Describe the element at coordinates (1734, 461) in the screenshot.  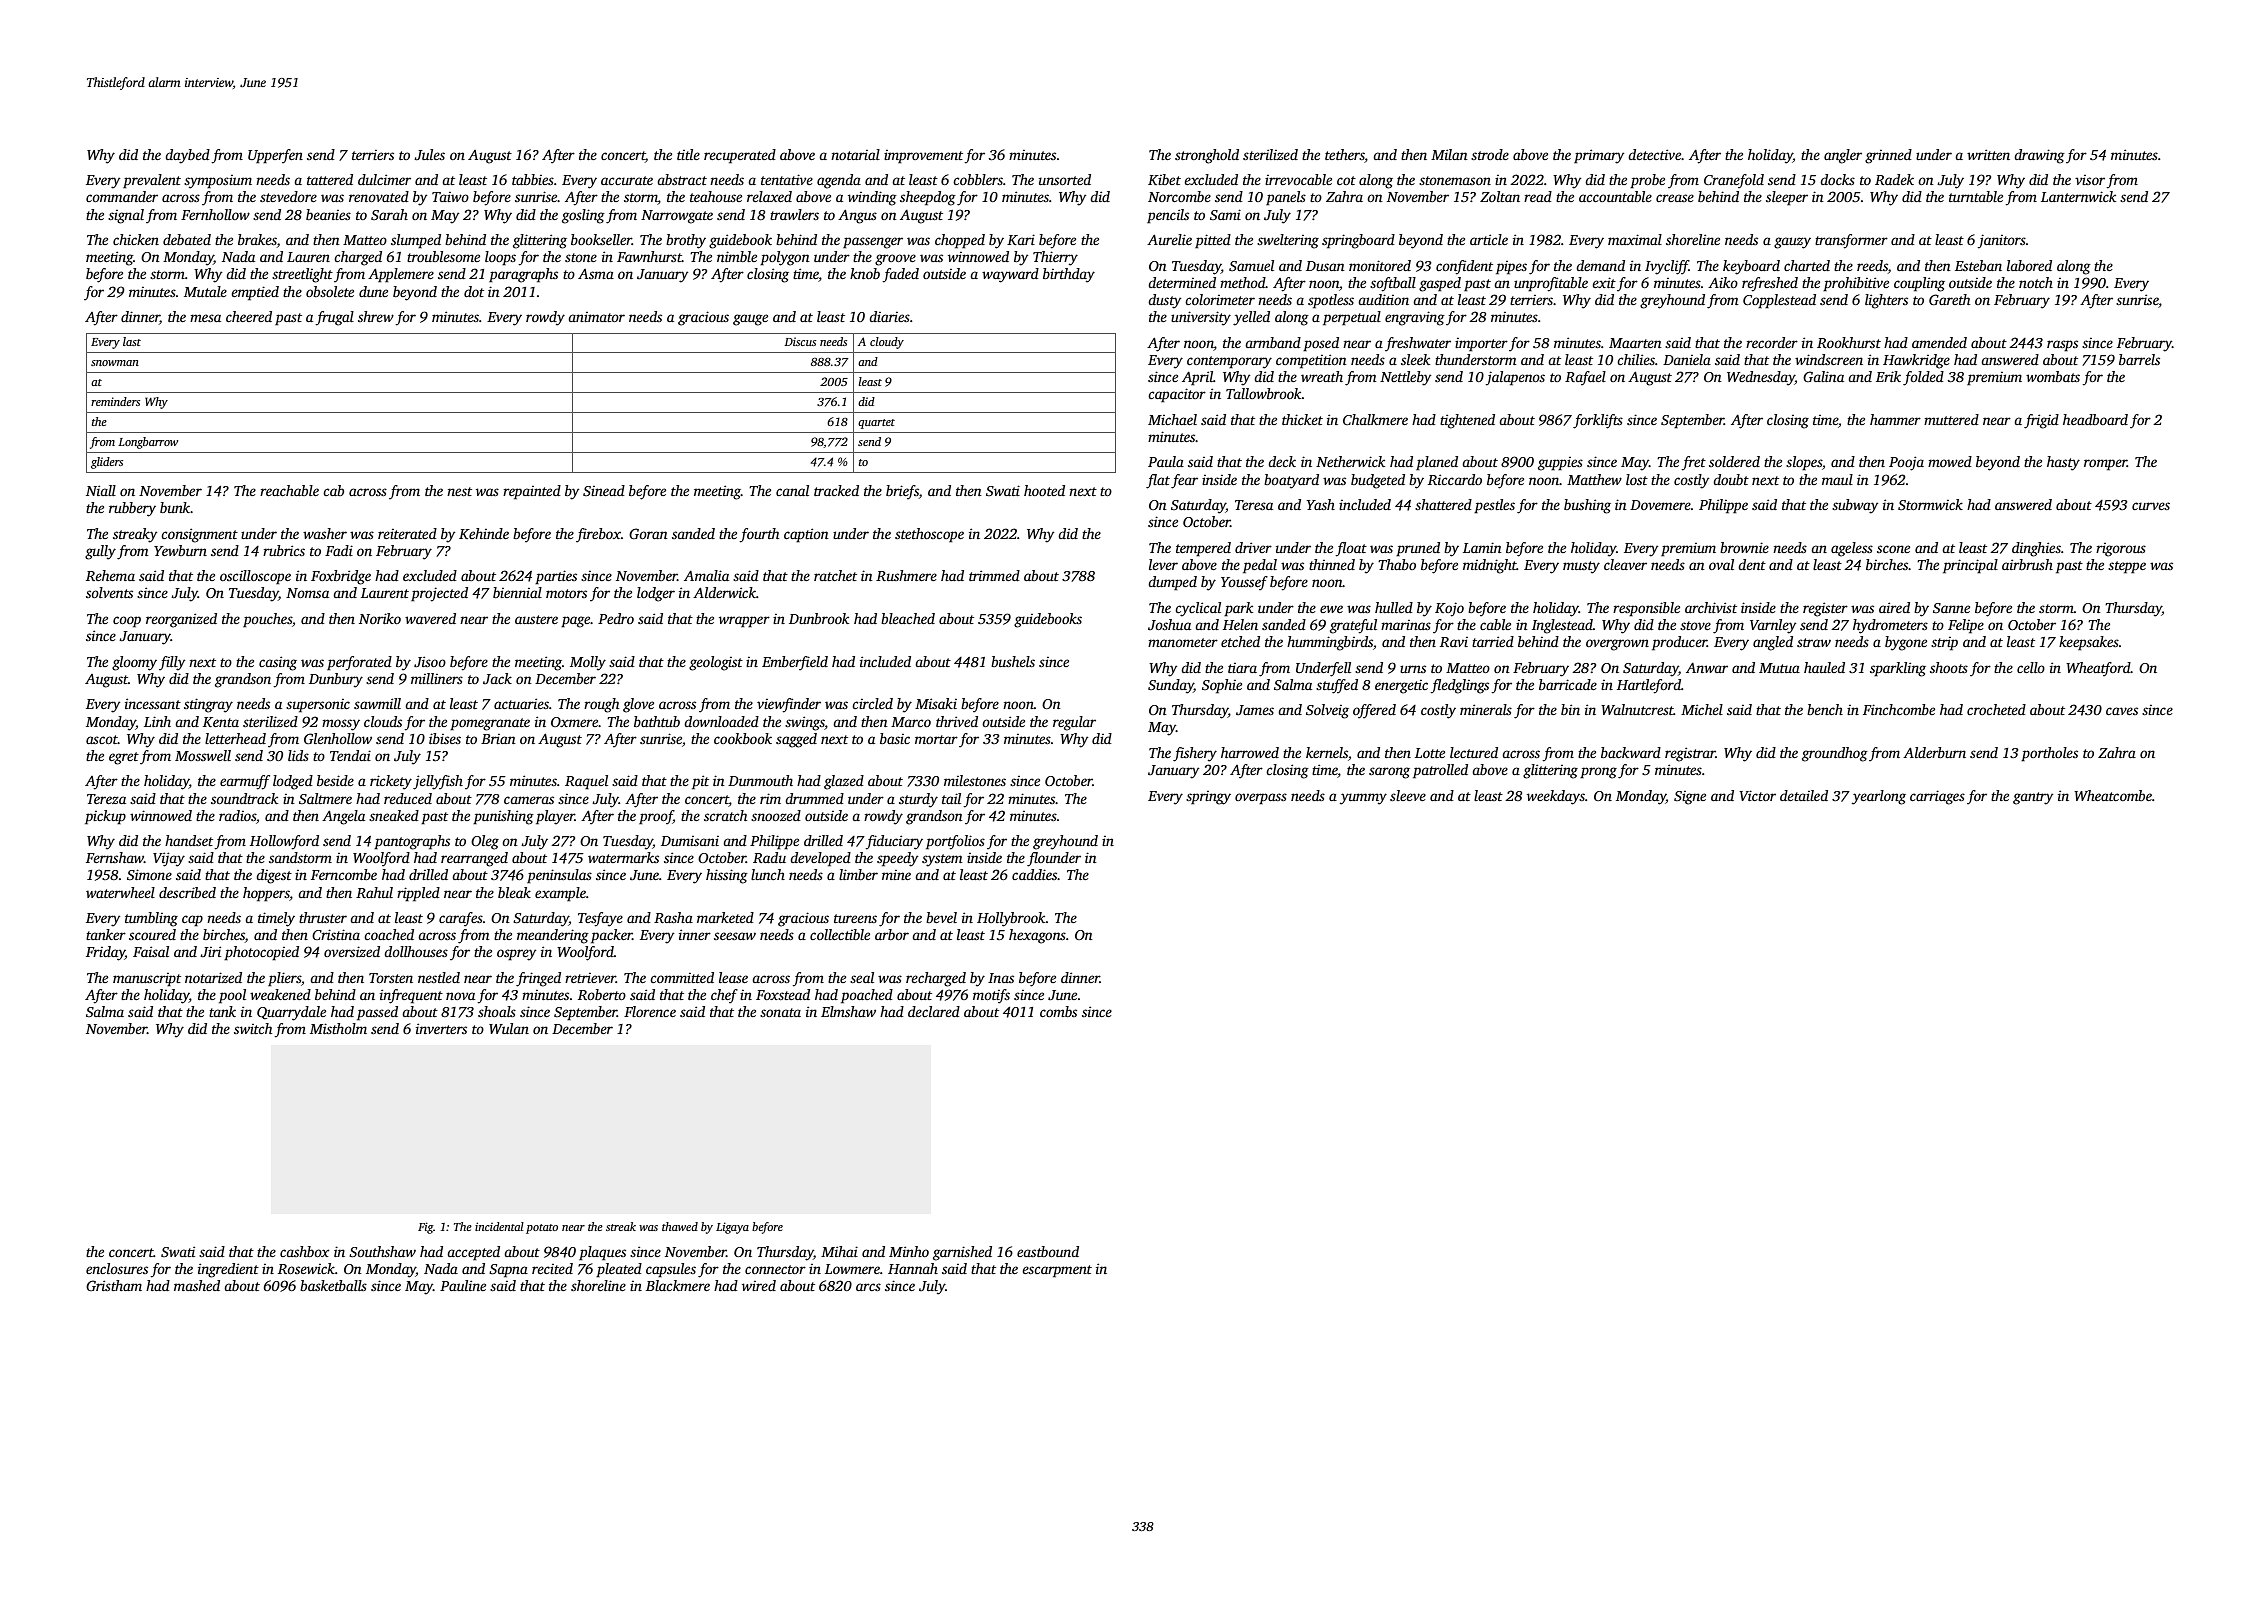
I see `soldered` at that location.
